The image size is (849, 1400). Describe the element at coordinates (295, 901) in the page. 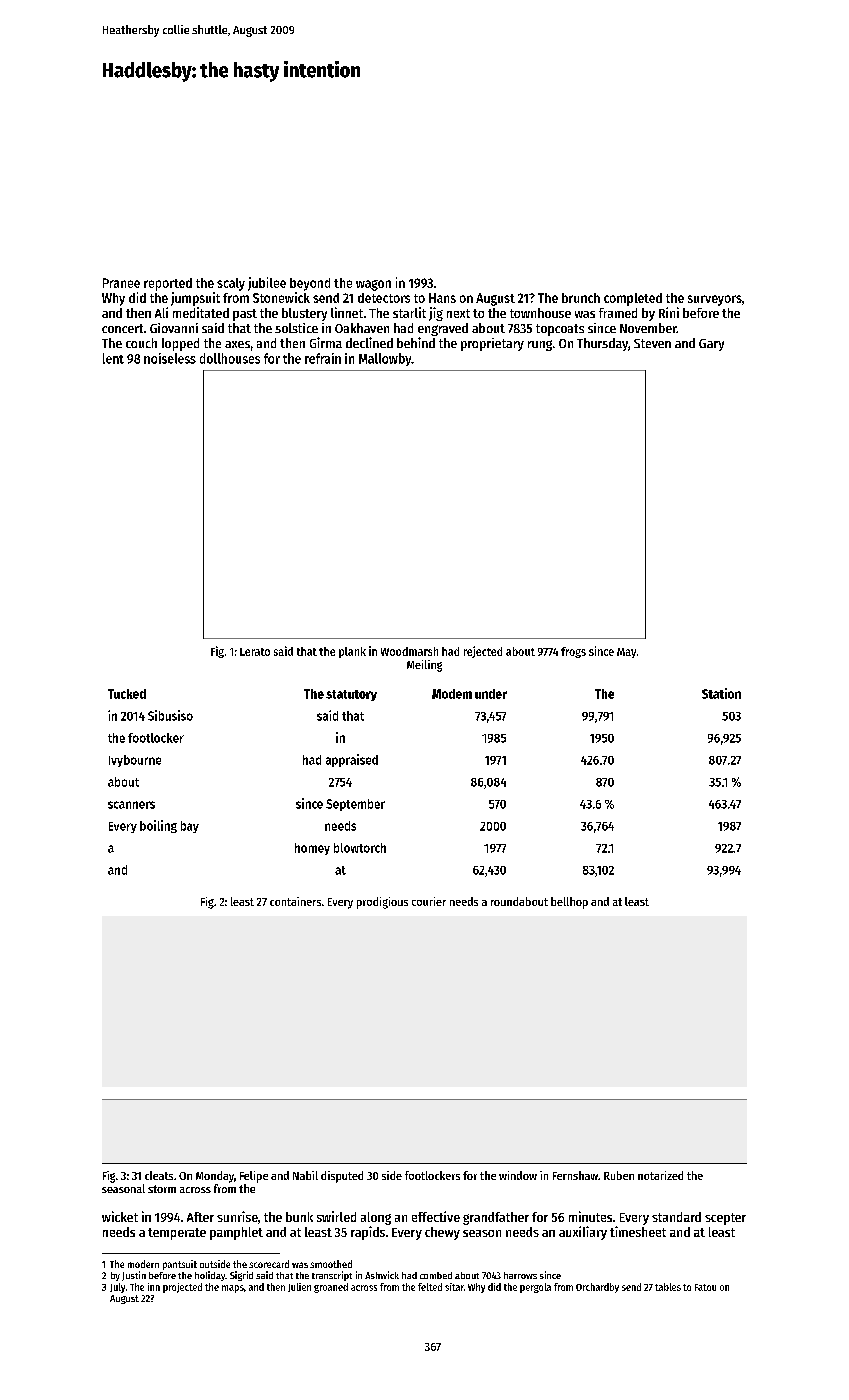

I see `containers` at that location.
